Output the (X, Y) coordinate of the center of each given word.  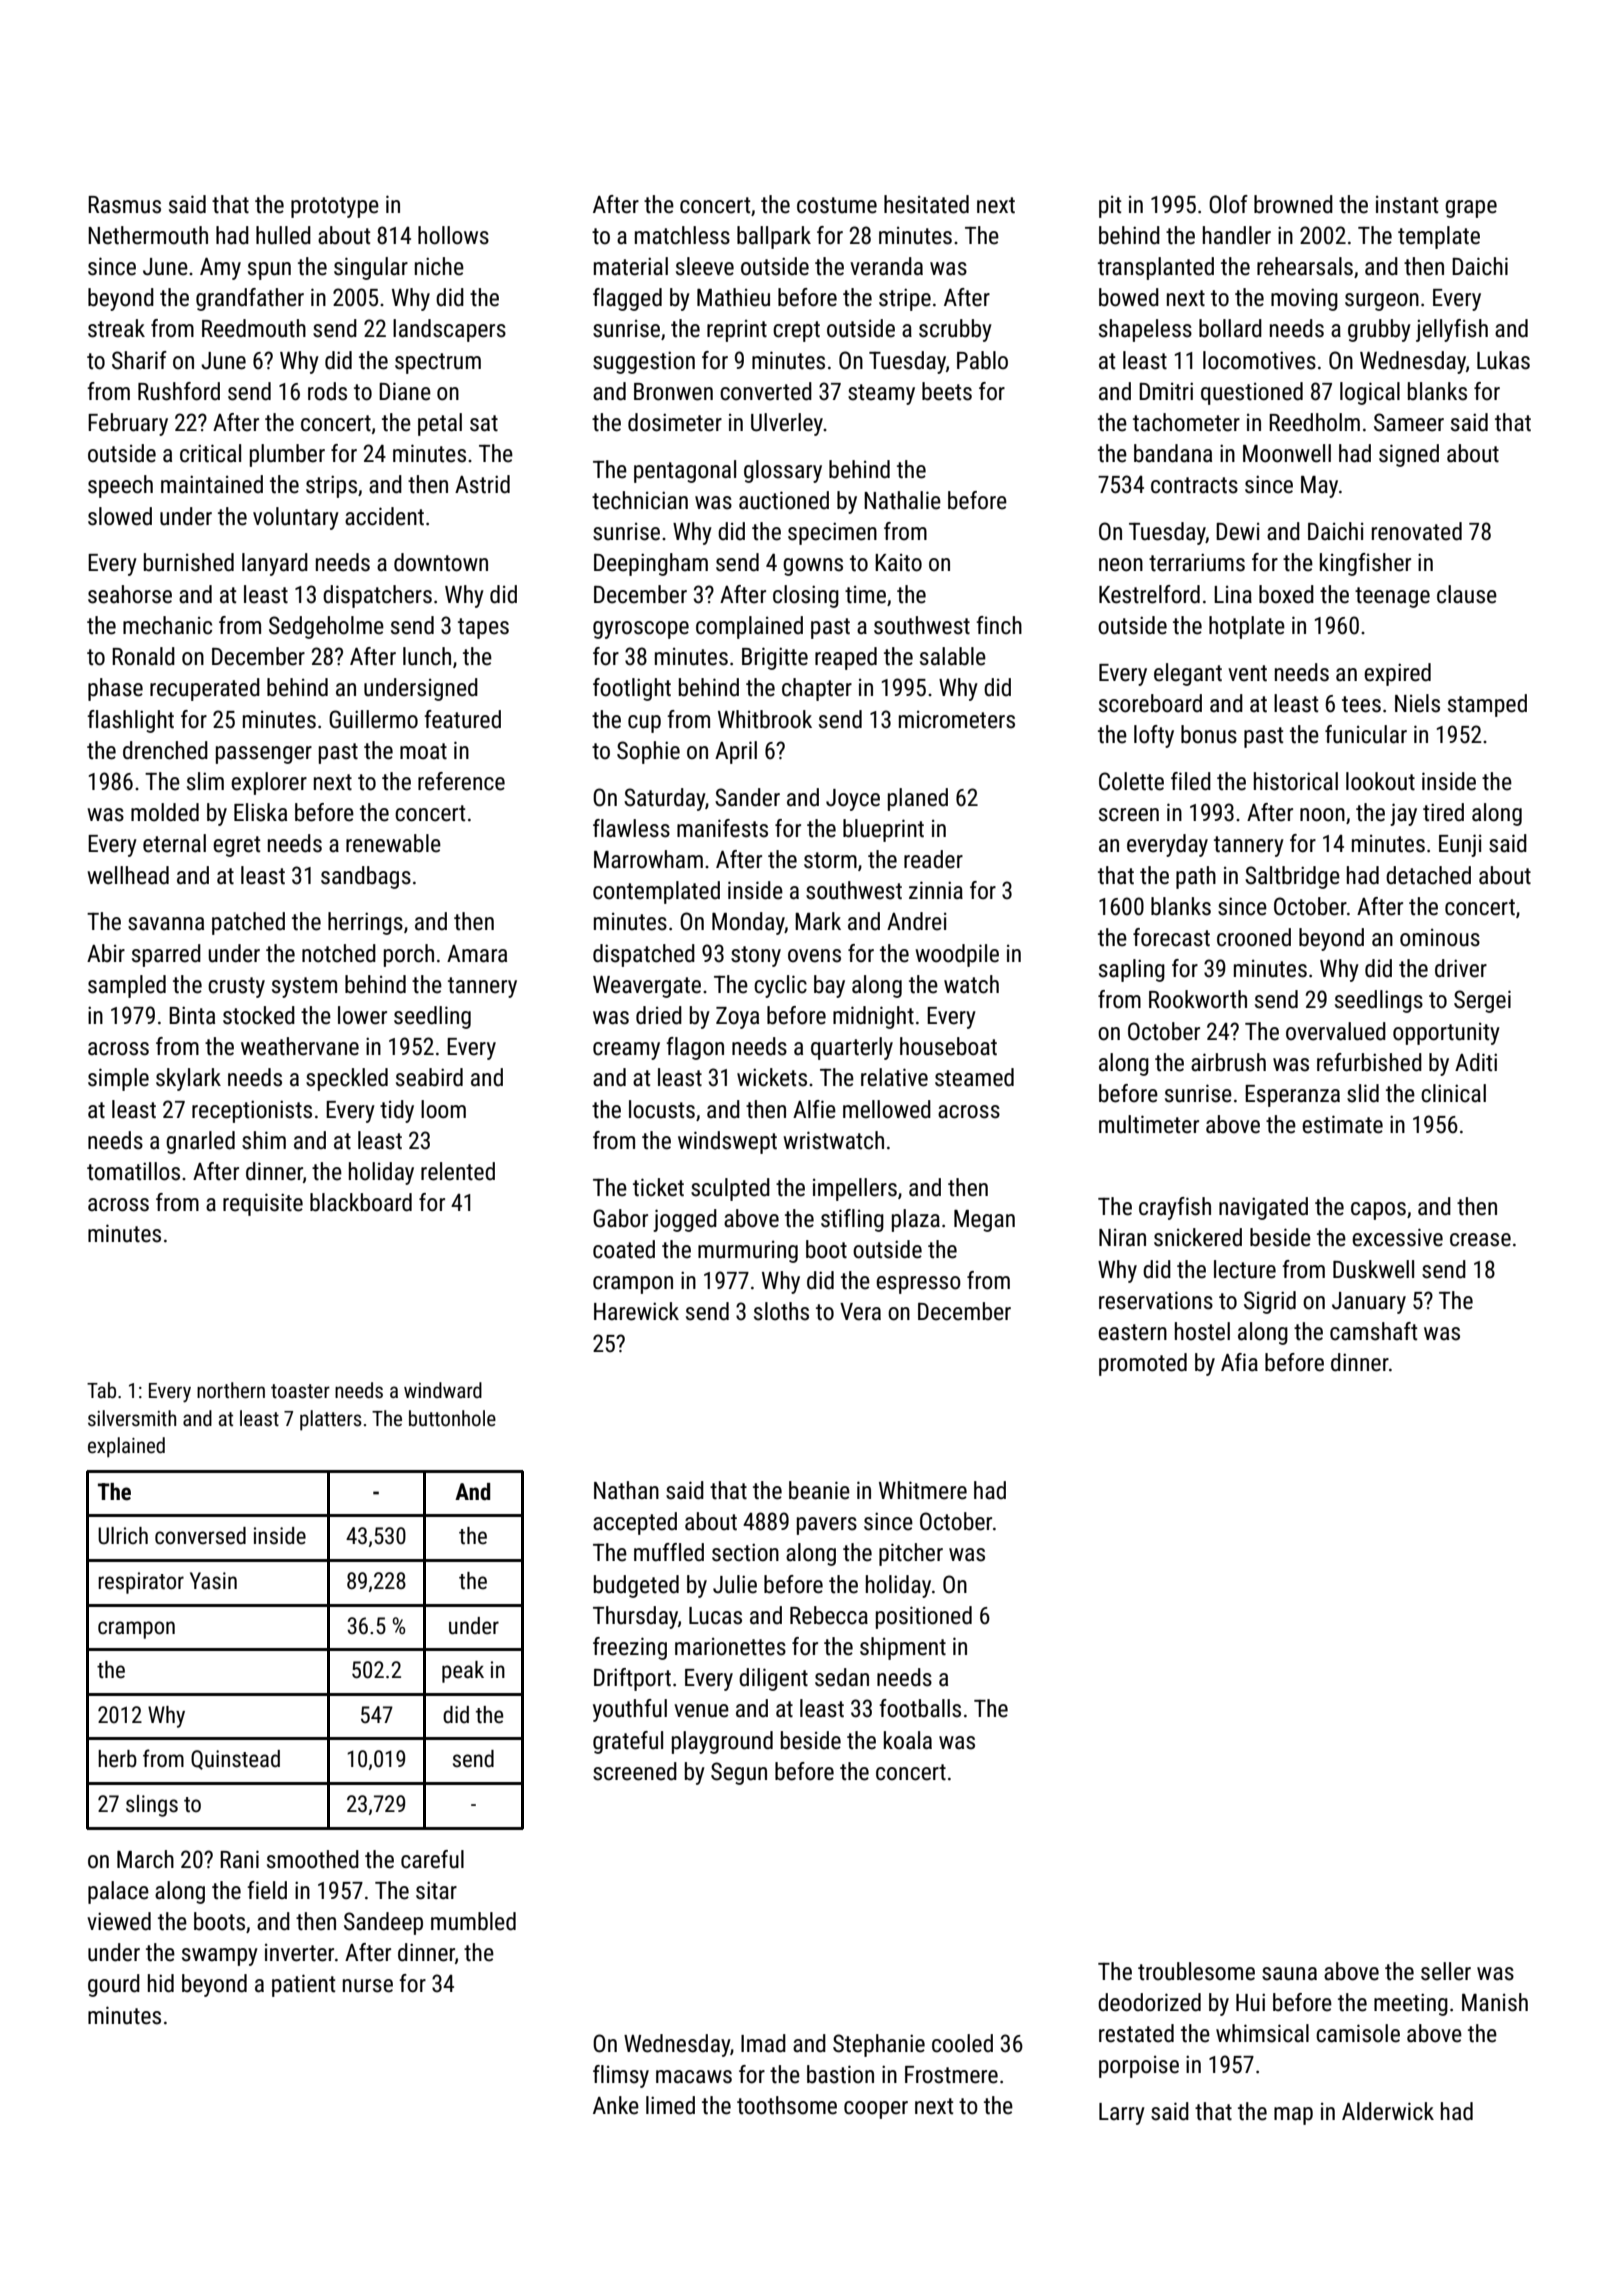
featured (462, 719)
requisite (263, 1204)
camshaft (1373, 1331)
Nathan (626, 1490)
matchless (682, 235)
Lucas (715, 1616)
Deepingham (651, 564)
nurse (368, 1986)
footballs (920, 1708)
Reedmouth (254, 328)
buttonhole (452, 1418)
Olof (1228, 204)
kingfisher (1365, 564)
